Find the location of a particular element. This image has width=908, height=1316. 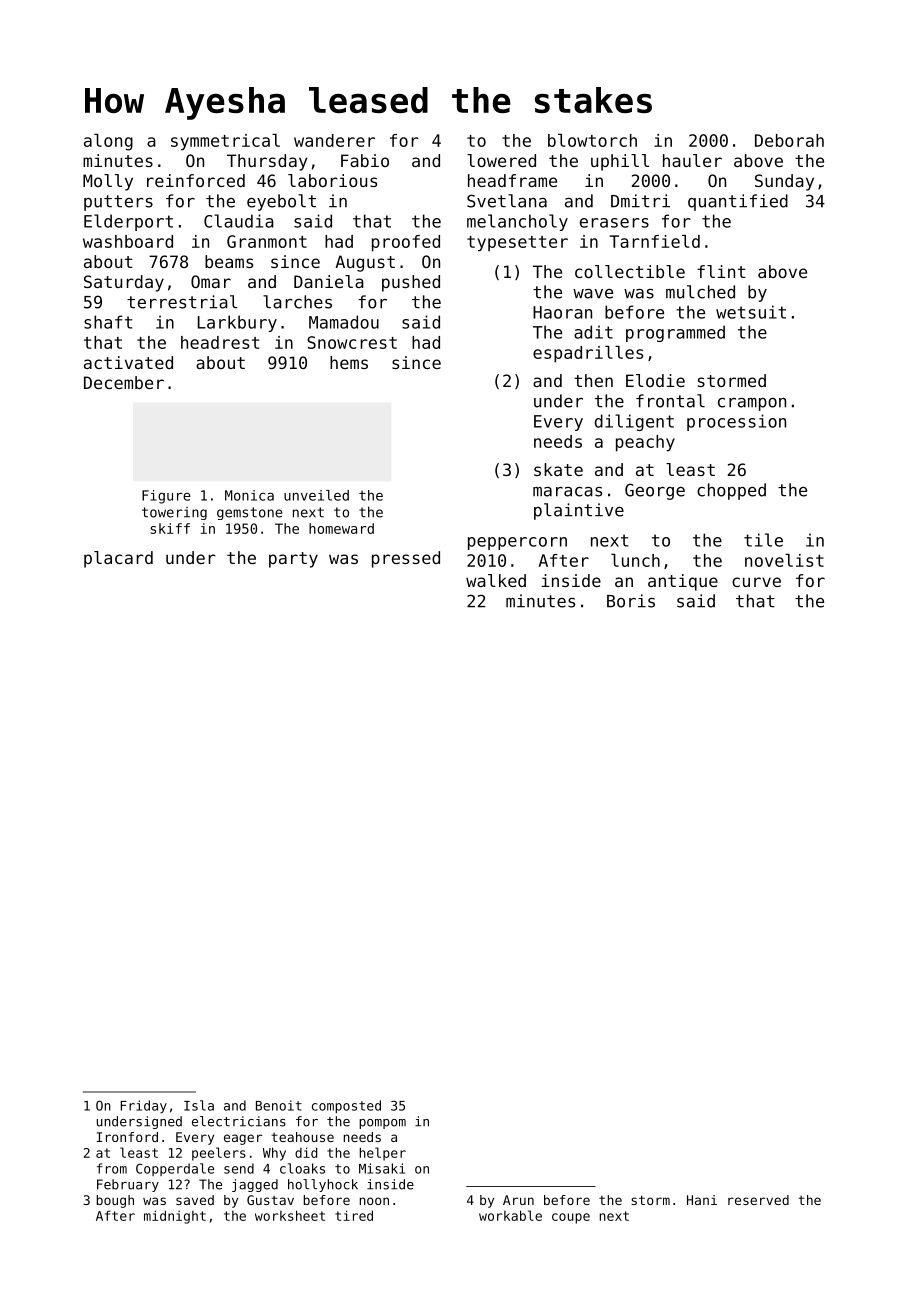

walked is located at coordinates (496, 580).
